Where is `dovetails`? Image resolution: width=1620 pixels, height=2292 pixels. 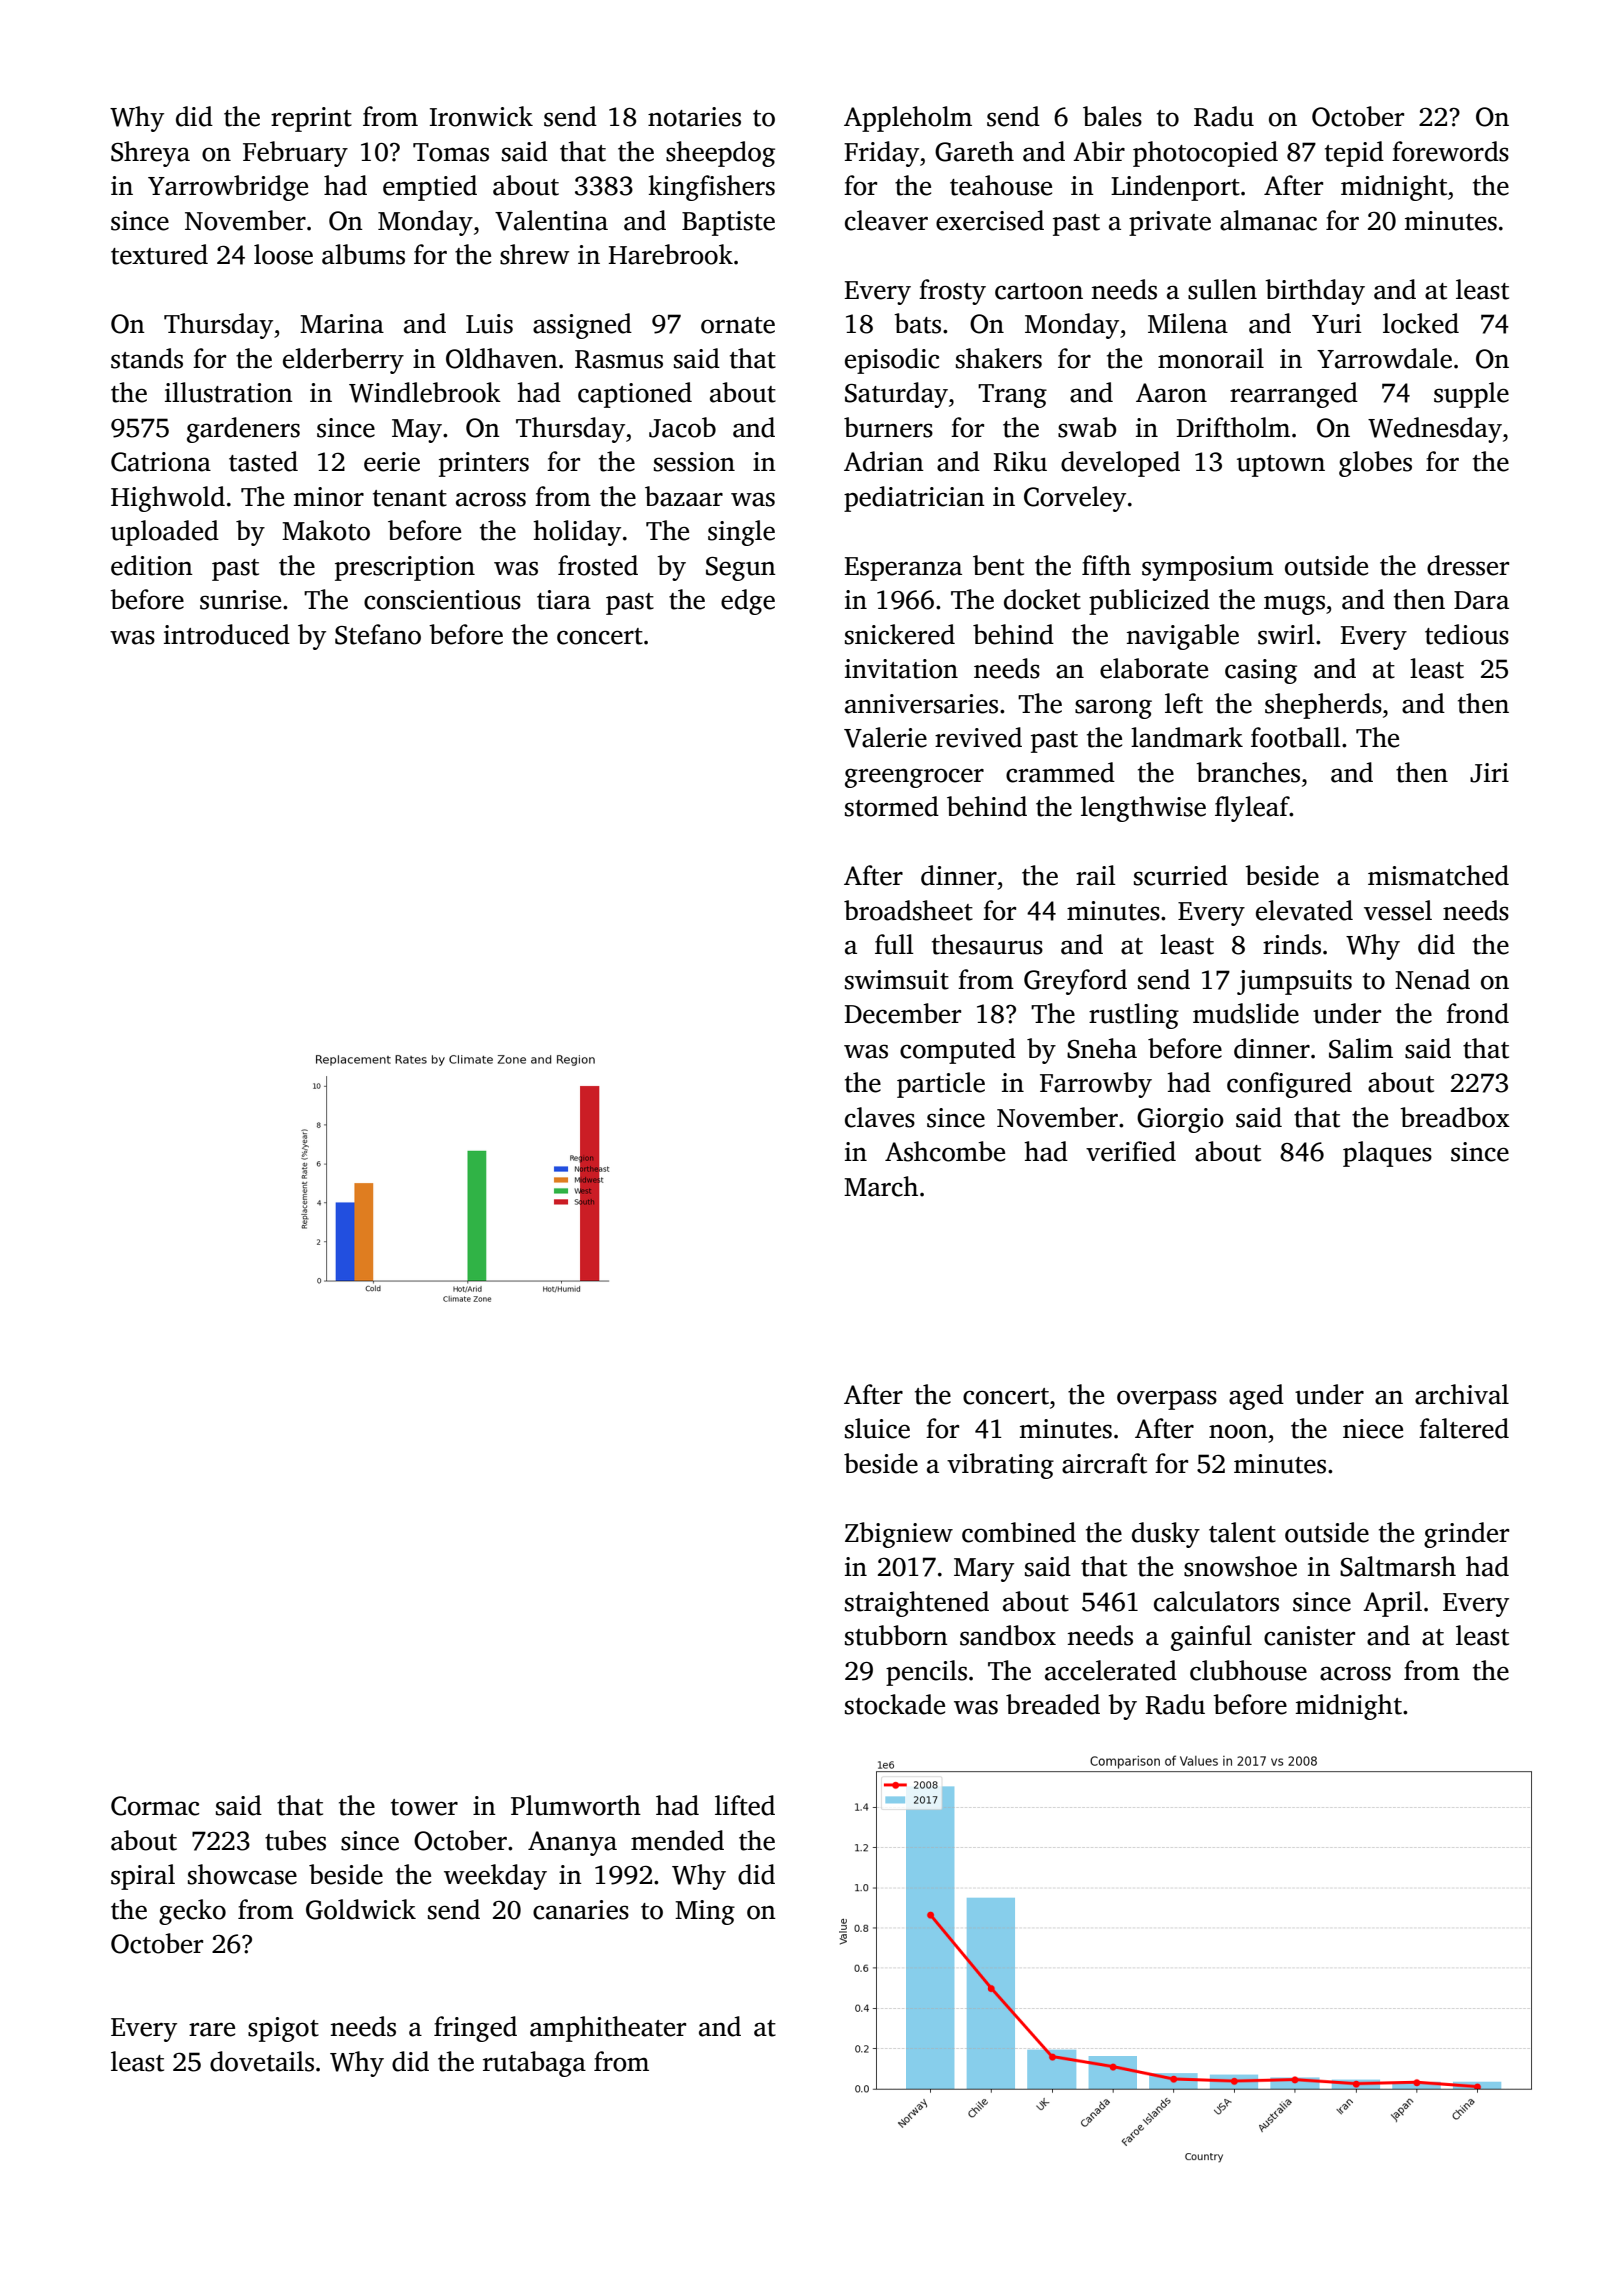 dovetails is located at coordinates (262, 2061).
